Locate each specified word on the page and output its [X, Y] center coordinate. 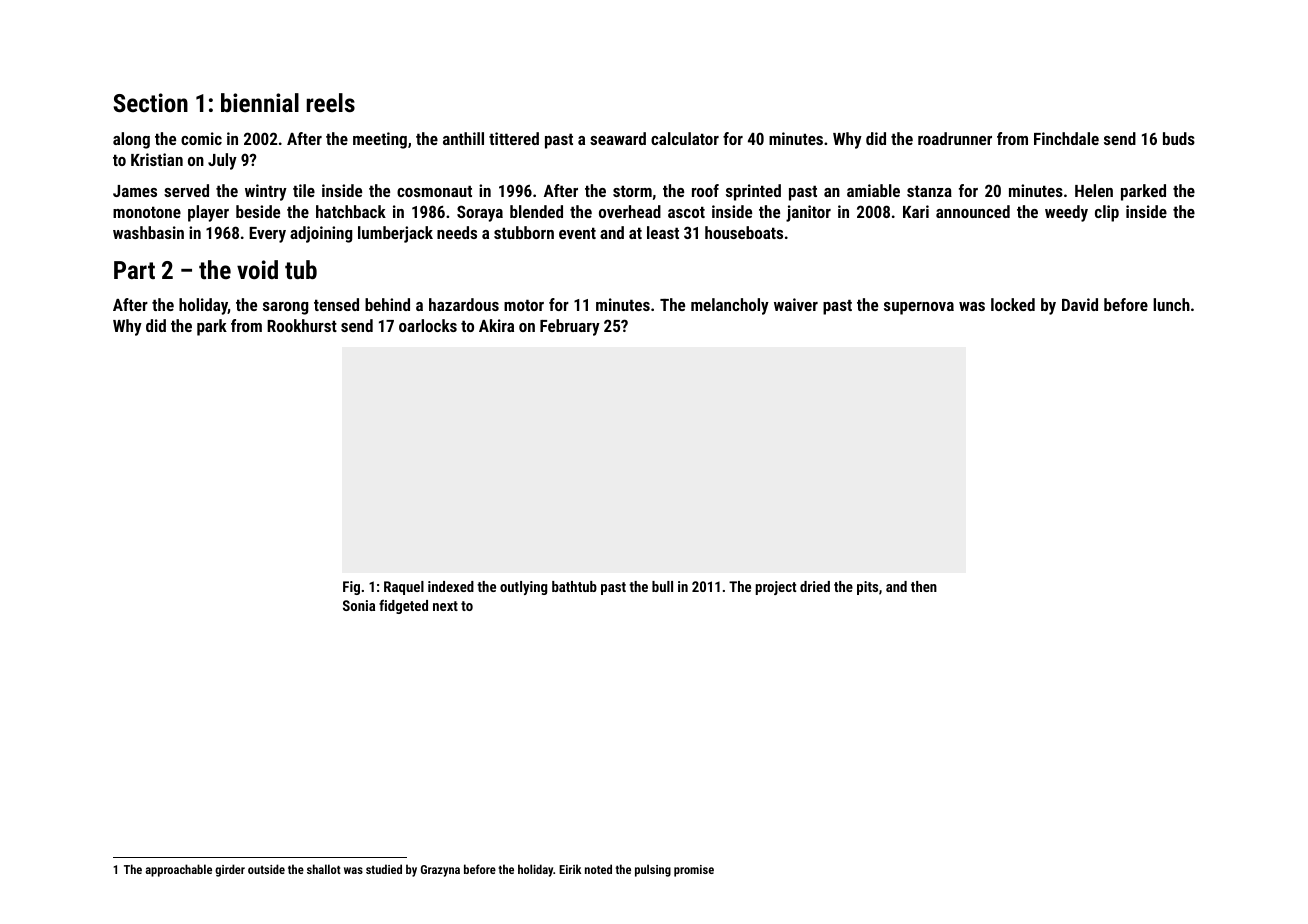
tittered [514, 138]
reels [331, 102]
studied [384, 869]
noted [598, 869]
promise [694, 871]
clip [1107, 213]
